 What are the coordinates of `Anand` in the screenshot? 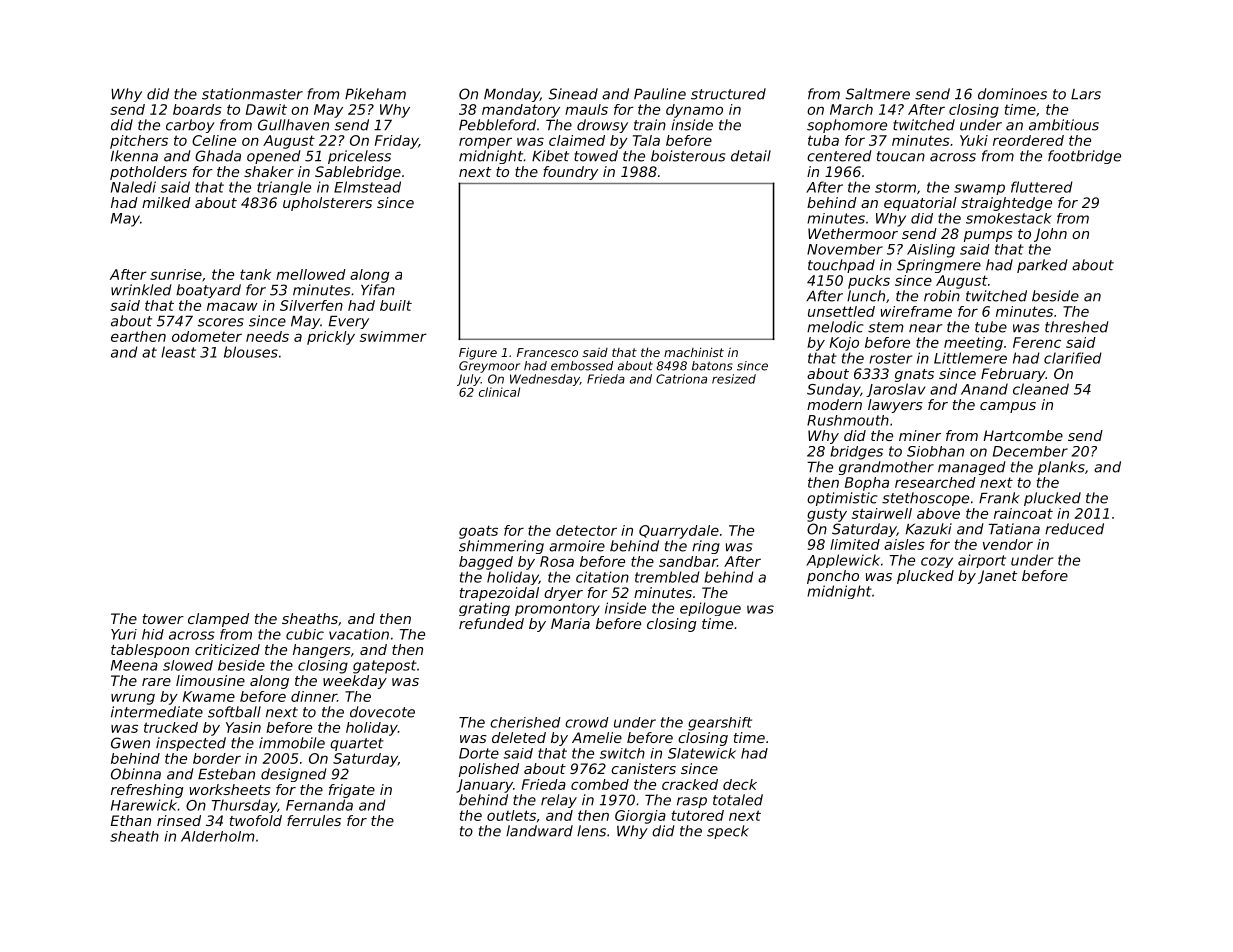 It's located at (984, 389).
